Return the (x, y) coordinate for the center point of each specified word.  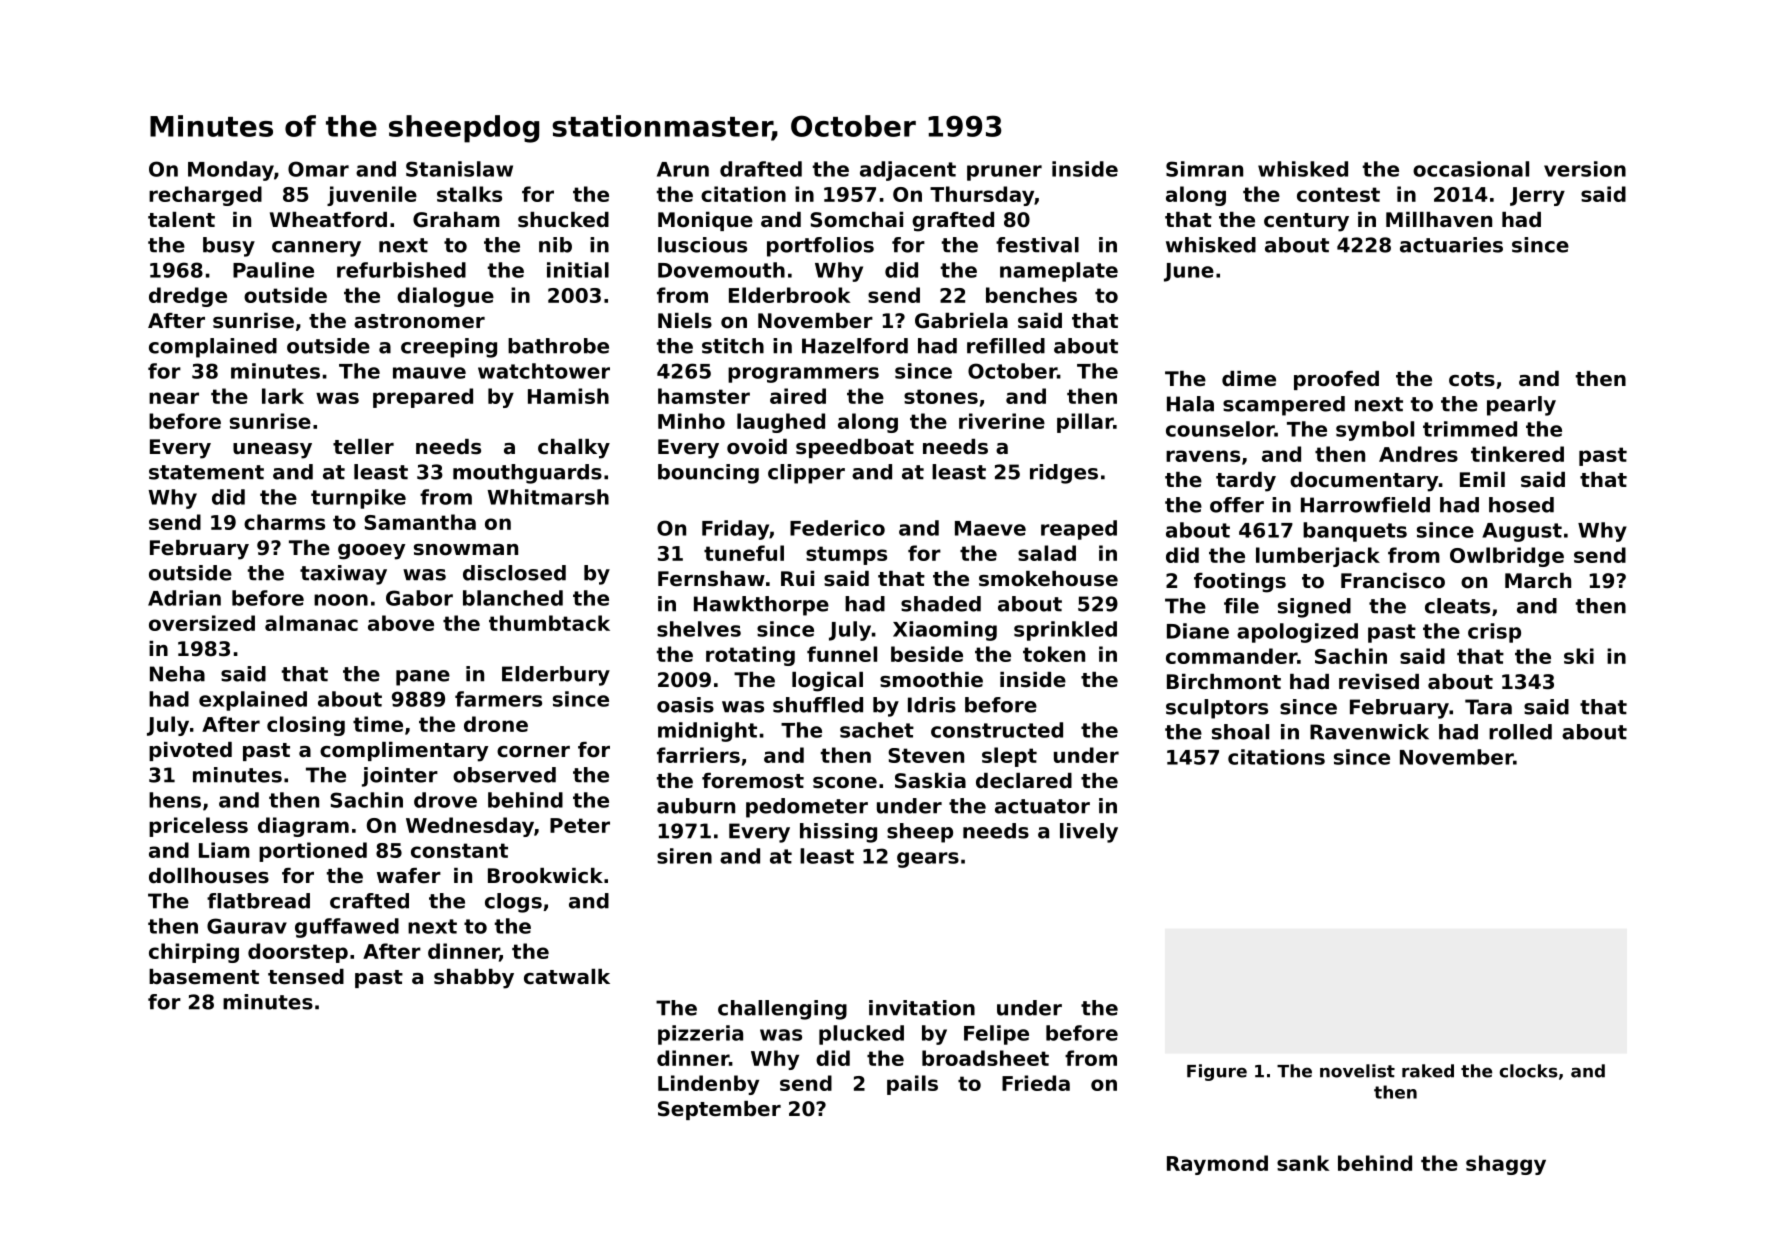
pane (423, 678)
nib (555, 245)
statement (206, 472)
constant (459, 850)
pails (912, 1085)
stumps (846, 555)
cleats (1457, 606)
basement (204, 977)
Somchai (856, 220)
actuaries (1451, 245)
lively (1089, 833)
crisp (1494, 633)
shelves (699, 629)
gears (928, 860)
